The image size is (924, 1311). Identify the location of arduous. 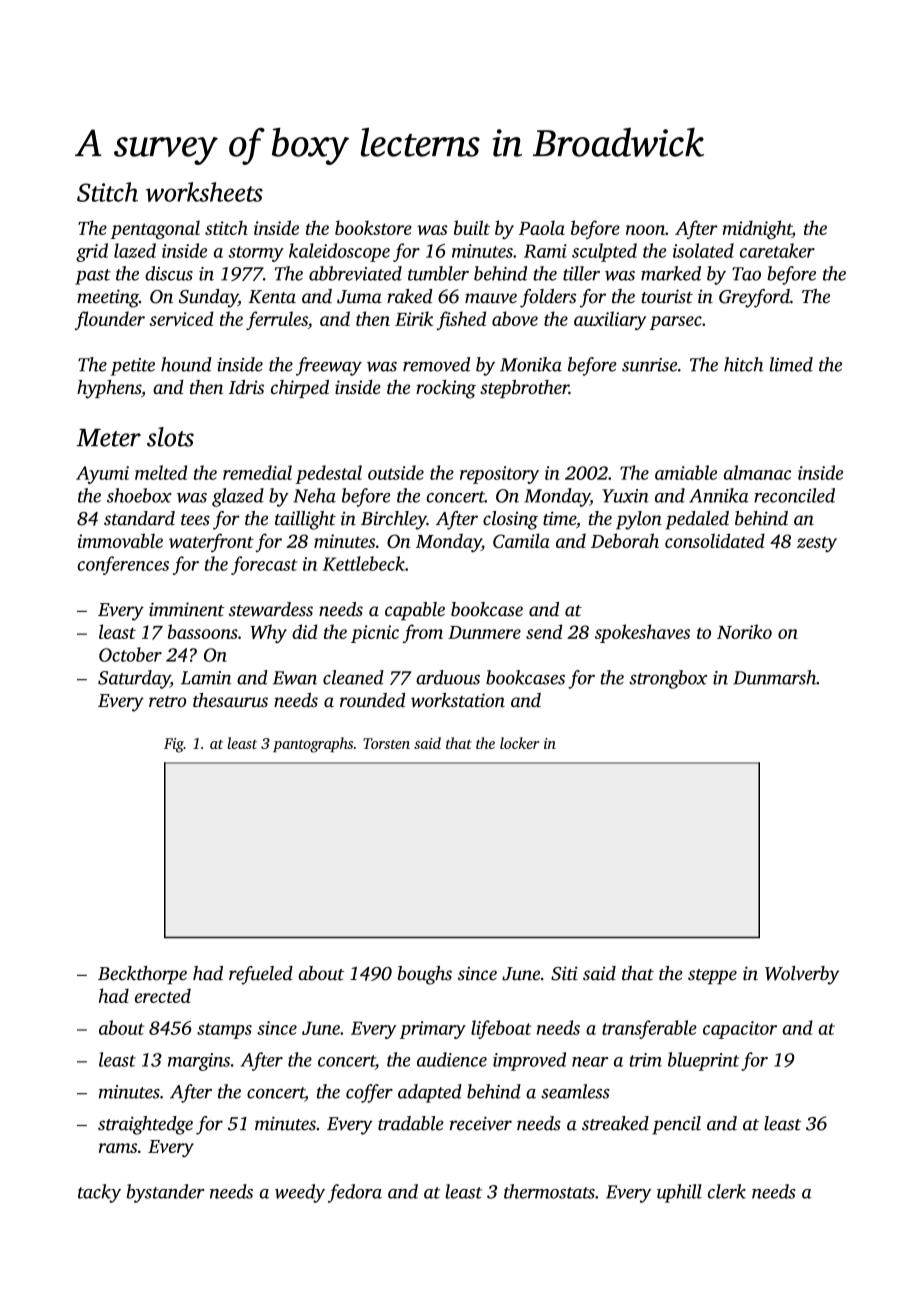
(448, 677).
